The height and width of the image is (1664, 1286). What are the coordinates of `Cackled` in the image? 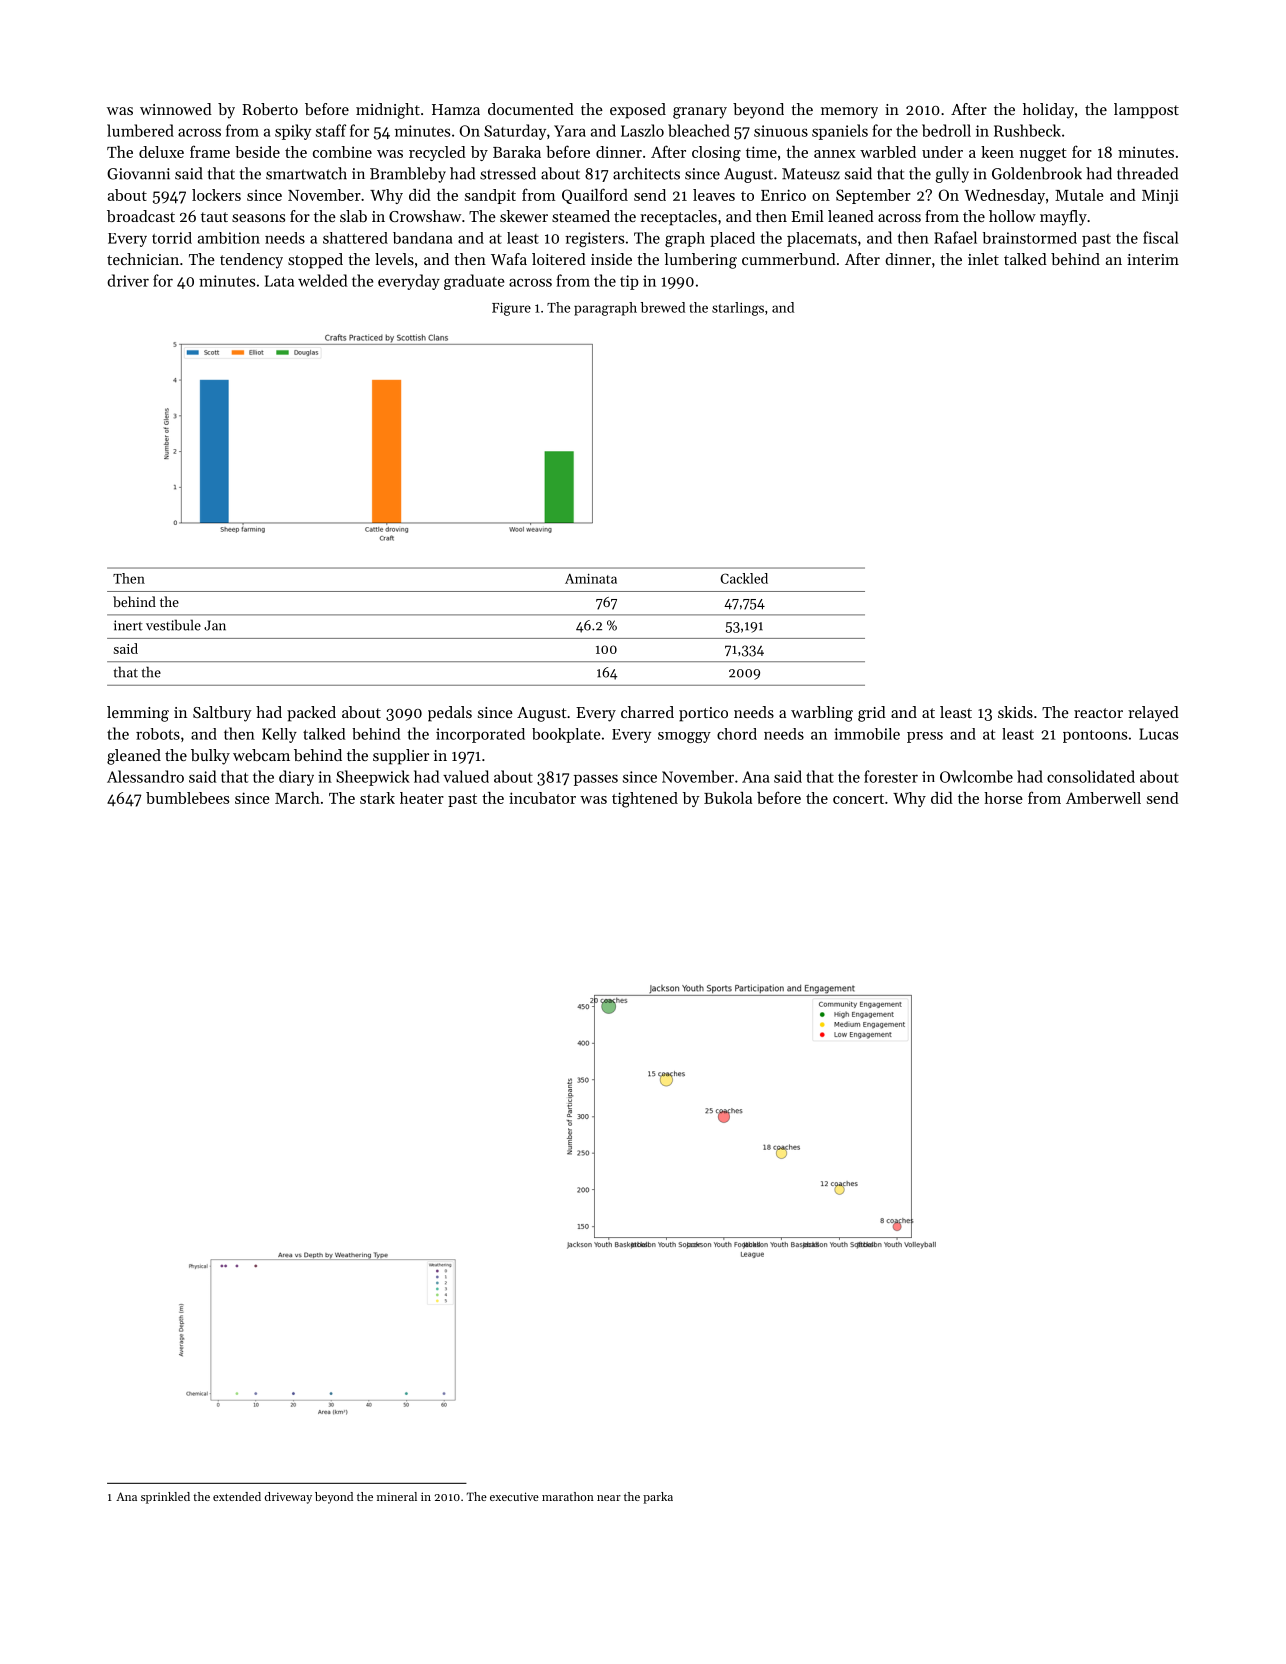 It's located at (744, 578).
